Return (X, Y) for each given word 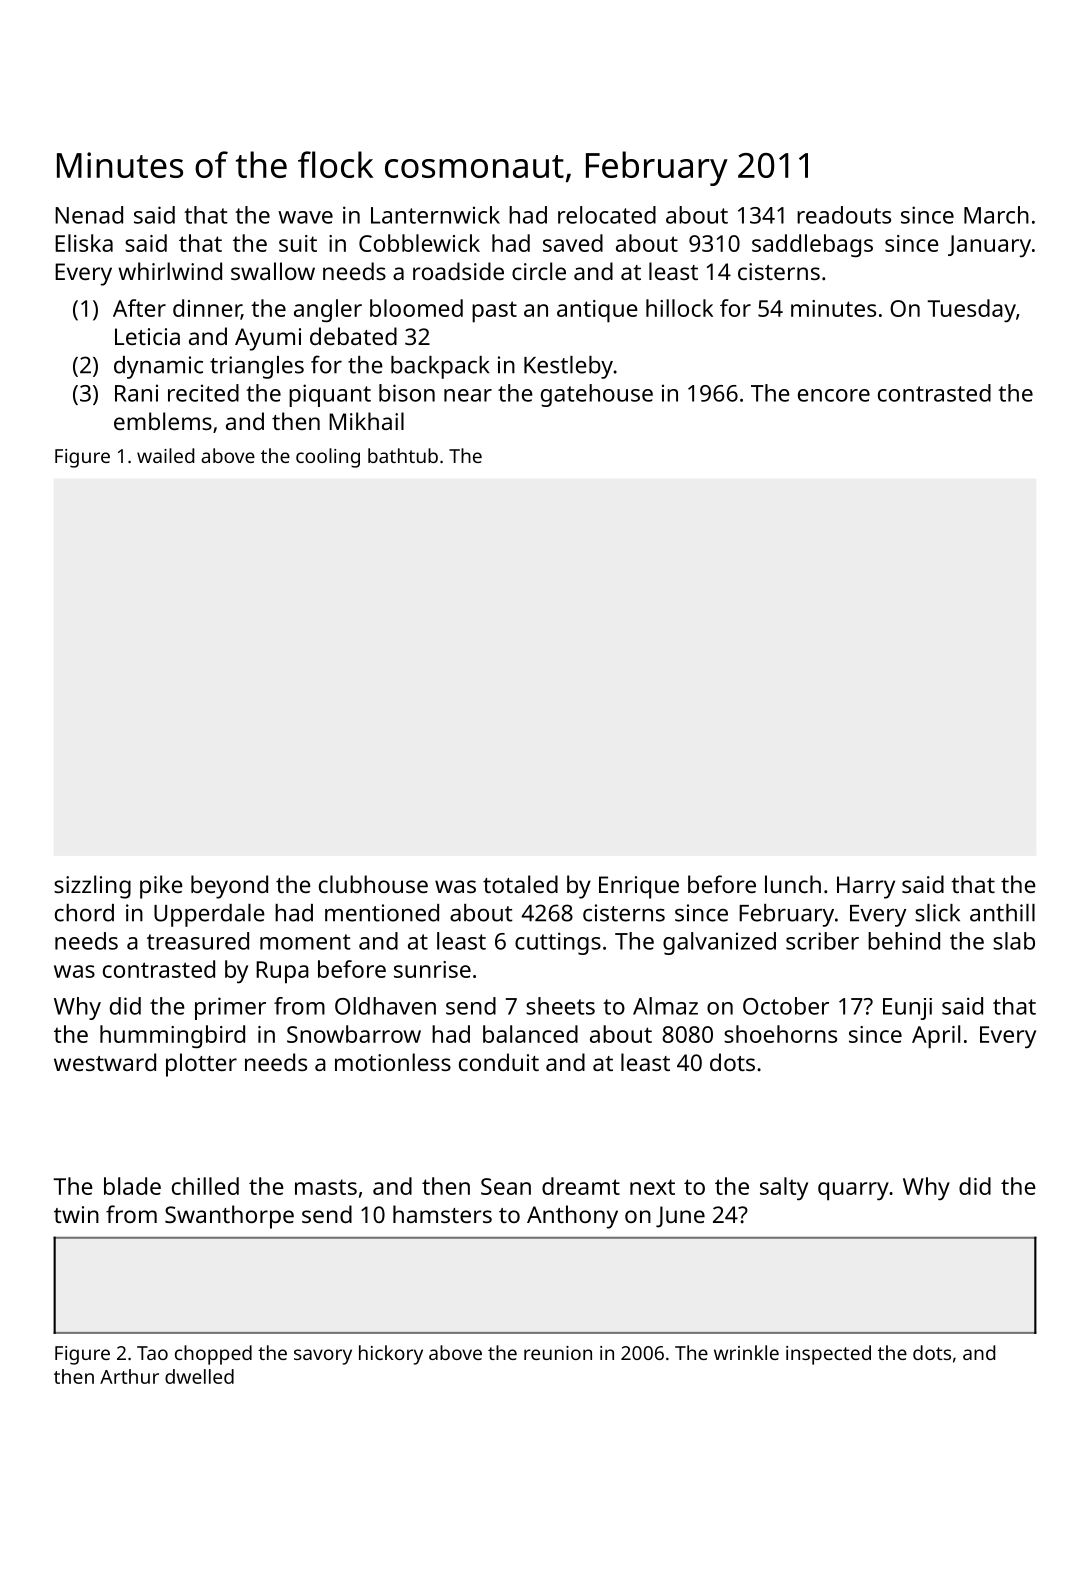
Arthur (129, 1376)
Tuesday (971, 310)
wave (305, 217)
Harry (866, 887)
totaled (520, 884)
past (494, 312)
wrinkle (746, 1352)
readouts (844, 215)
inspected (828, 1355)
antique (597, 311)
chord (84, 913)
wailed (165, 455)
